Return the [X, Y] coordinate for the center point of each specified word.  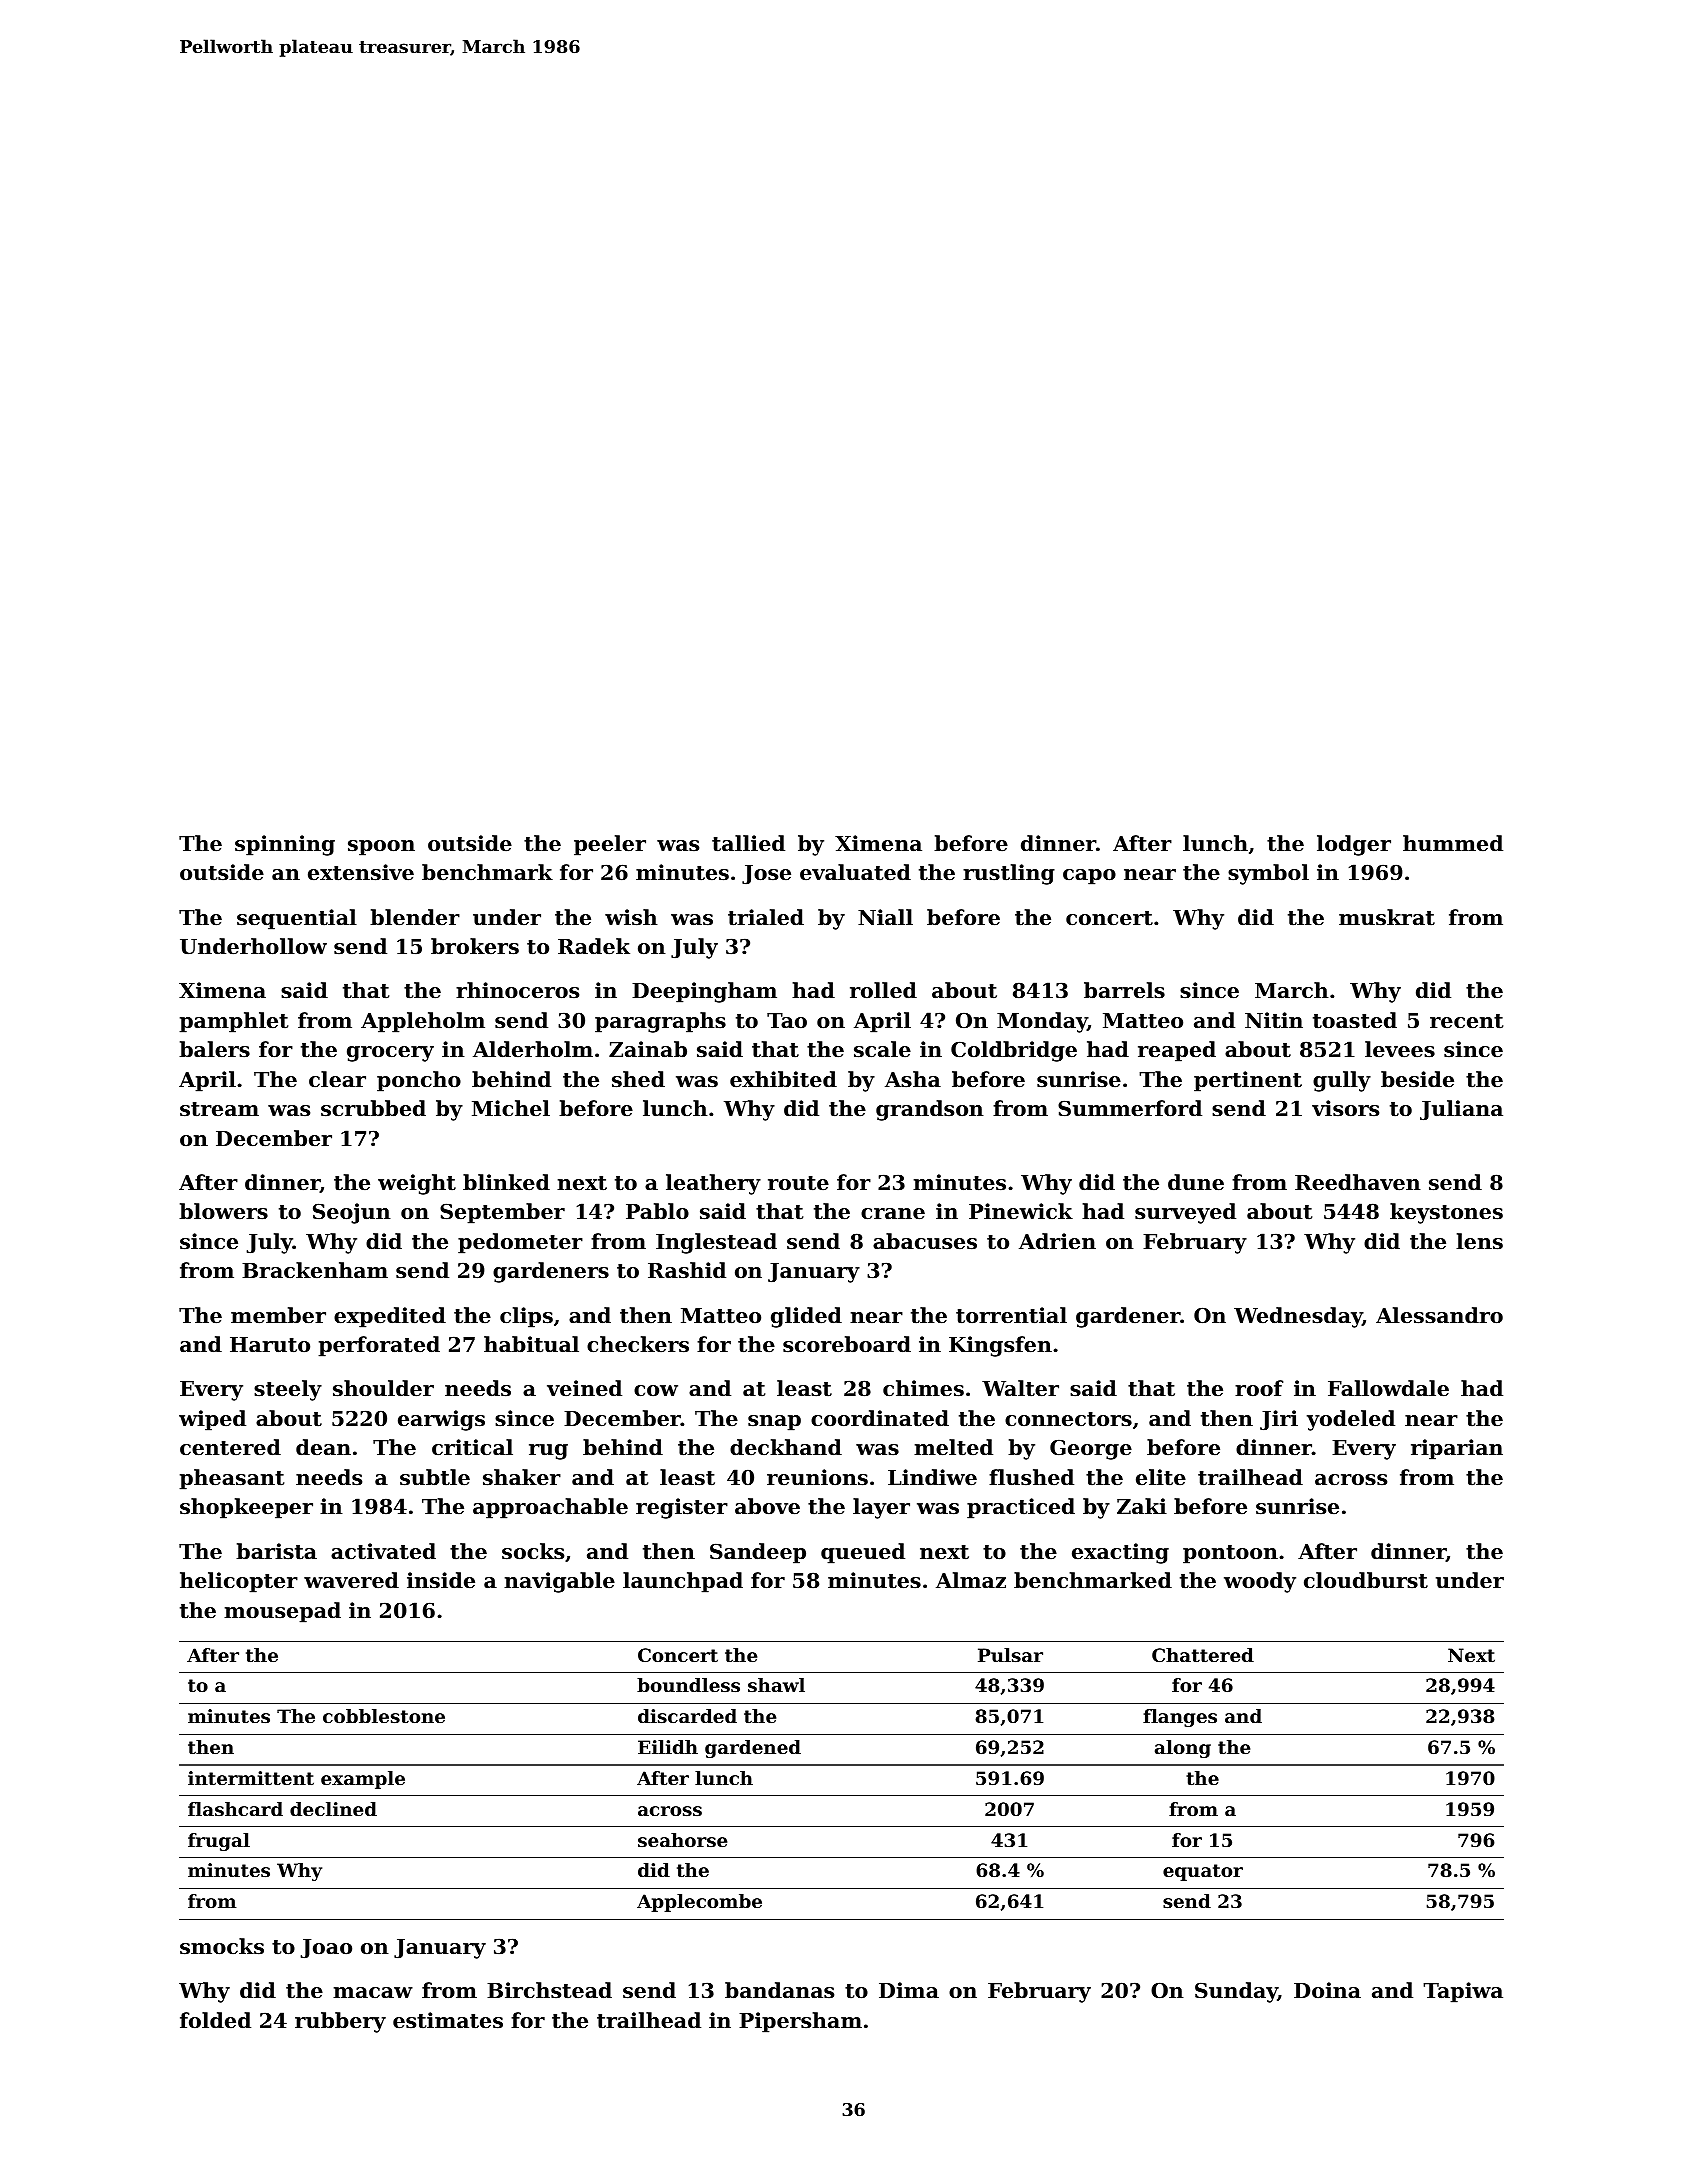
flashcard [235, 1809]
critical [472, 1447]
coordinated [880, 1418]
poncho [419, 1081]
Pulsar [1010, 1655]
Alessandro [1439, 1315]
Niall [885, 917]
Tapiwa [1463, 1992]
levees [1400, 1049]
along [1183, 1749]
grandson [930, 1110]
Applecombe [699, 1903]
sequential [297, 919]
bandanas [779, 1990]
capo [1089, 877]
